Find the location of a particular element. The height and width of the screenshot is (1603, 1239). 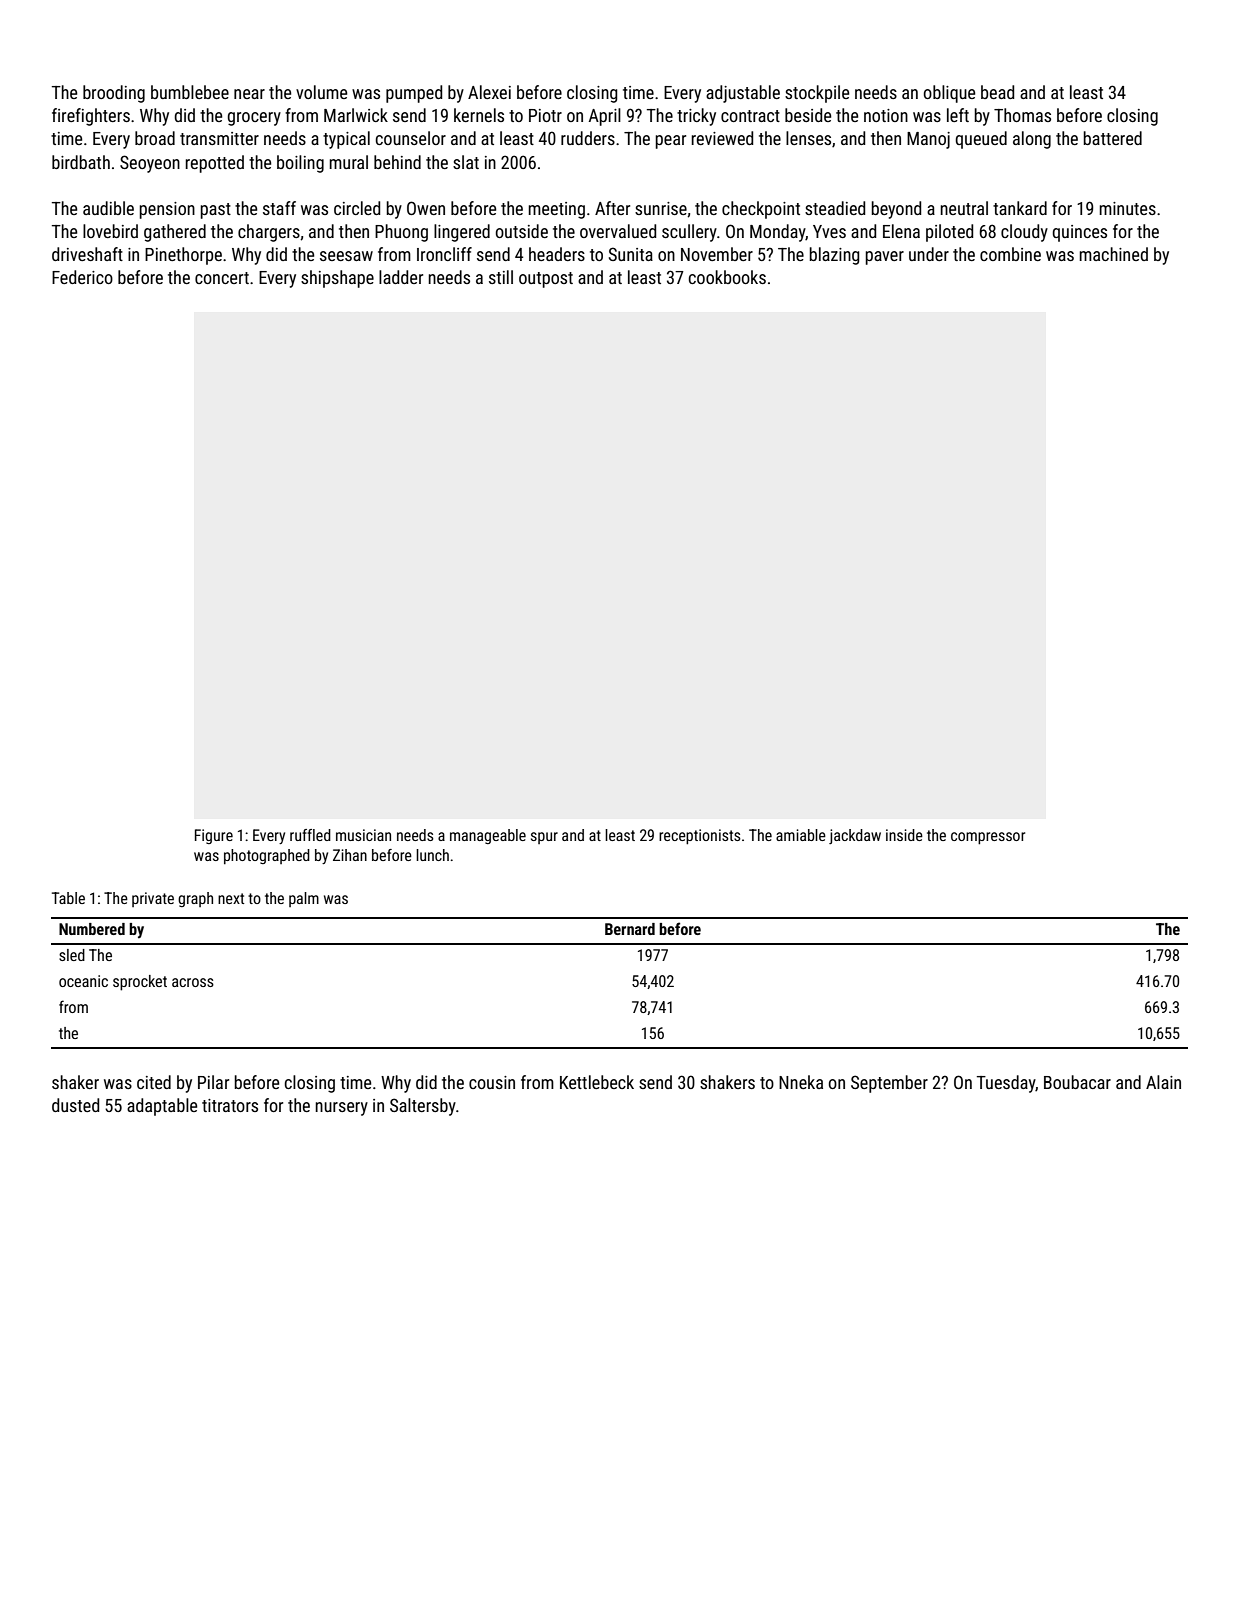

across is located at coordinates (193, 982).
